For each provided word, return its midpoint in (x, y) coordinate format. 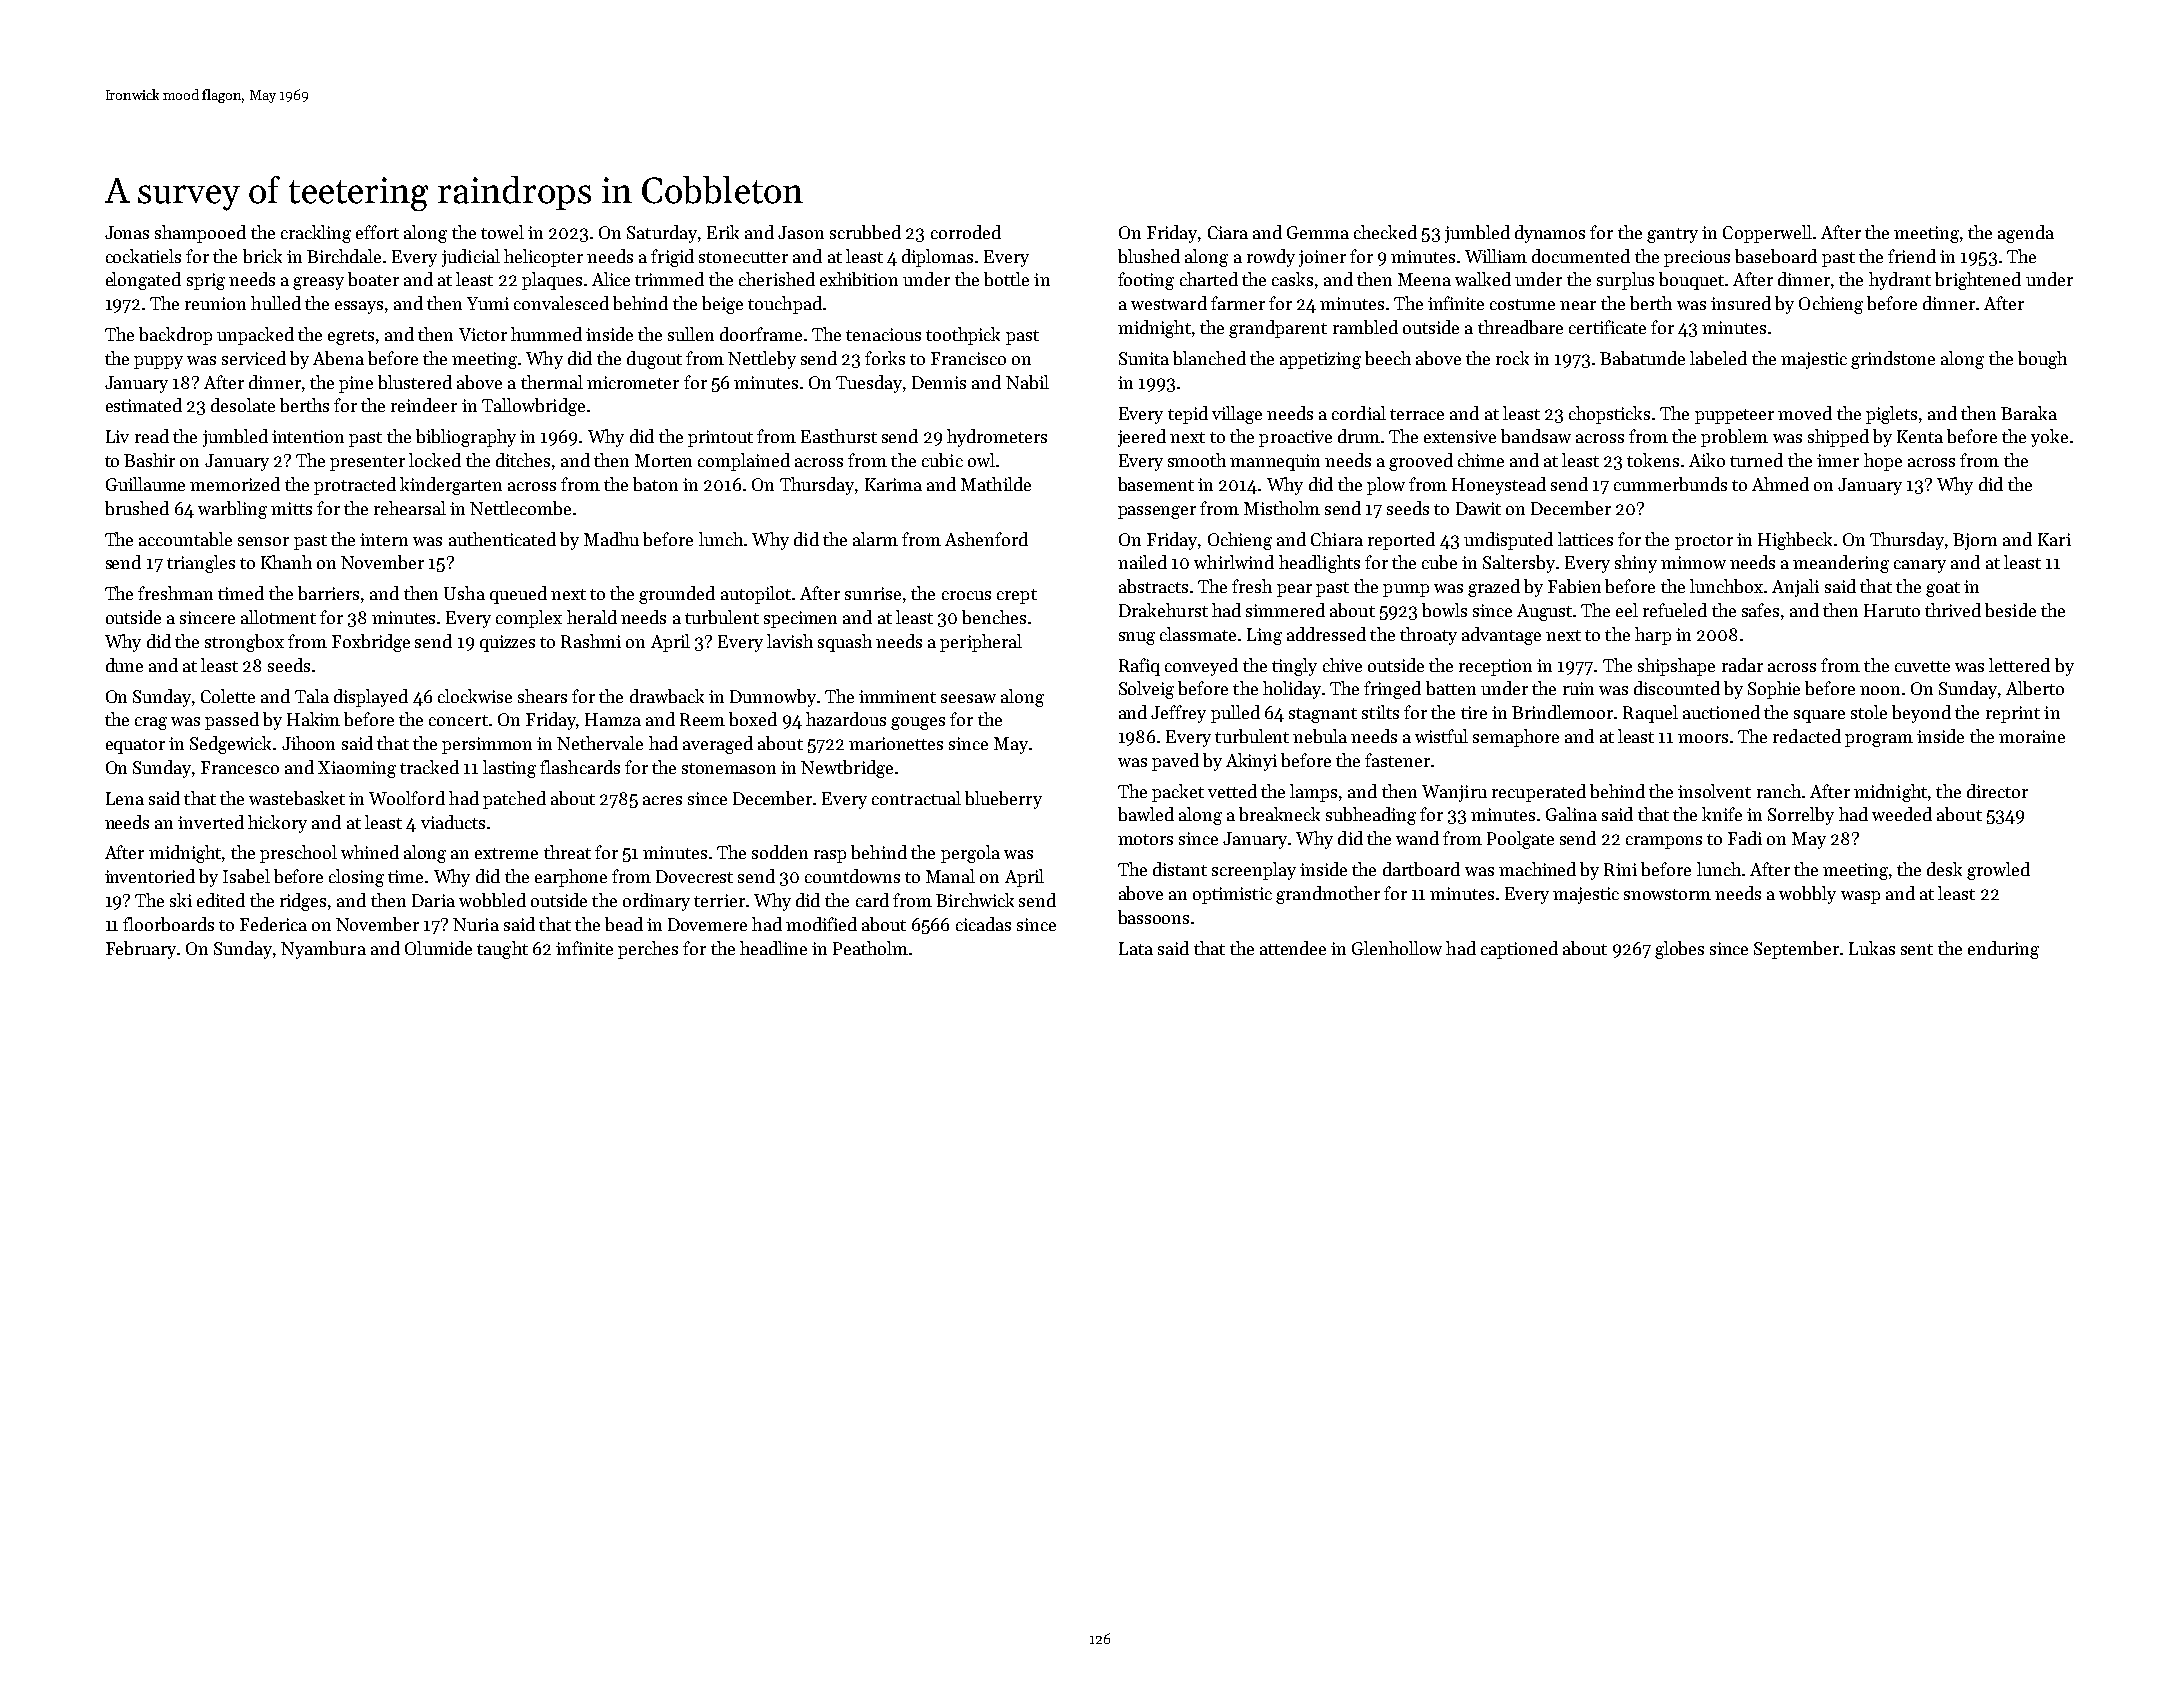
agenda (2026, 234)
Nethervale (600, 743)
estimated (144, 405)
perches (648, 950)
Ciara (1228, 232)
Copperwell (1767, 234)
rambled (1365, 327)
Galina (1571, 814)
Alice (611, 279)
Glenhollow (1397, 948)
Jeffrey (1178, 714)
